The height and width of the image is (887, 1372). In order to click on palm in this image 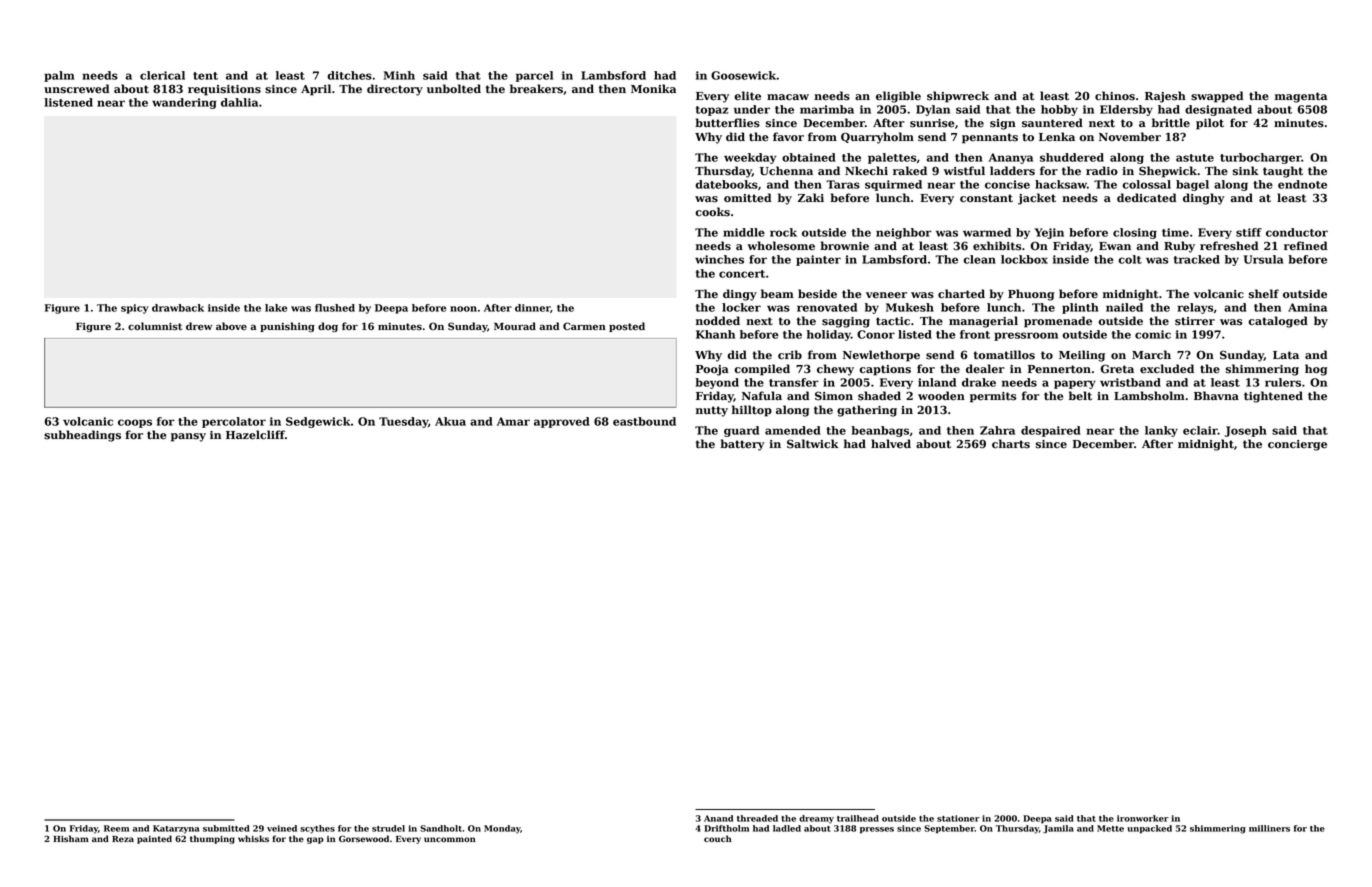, I will do `click(59, 76)`.
